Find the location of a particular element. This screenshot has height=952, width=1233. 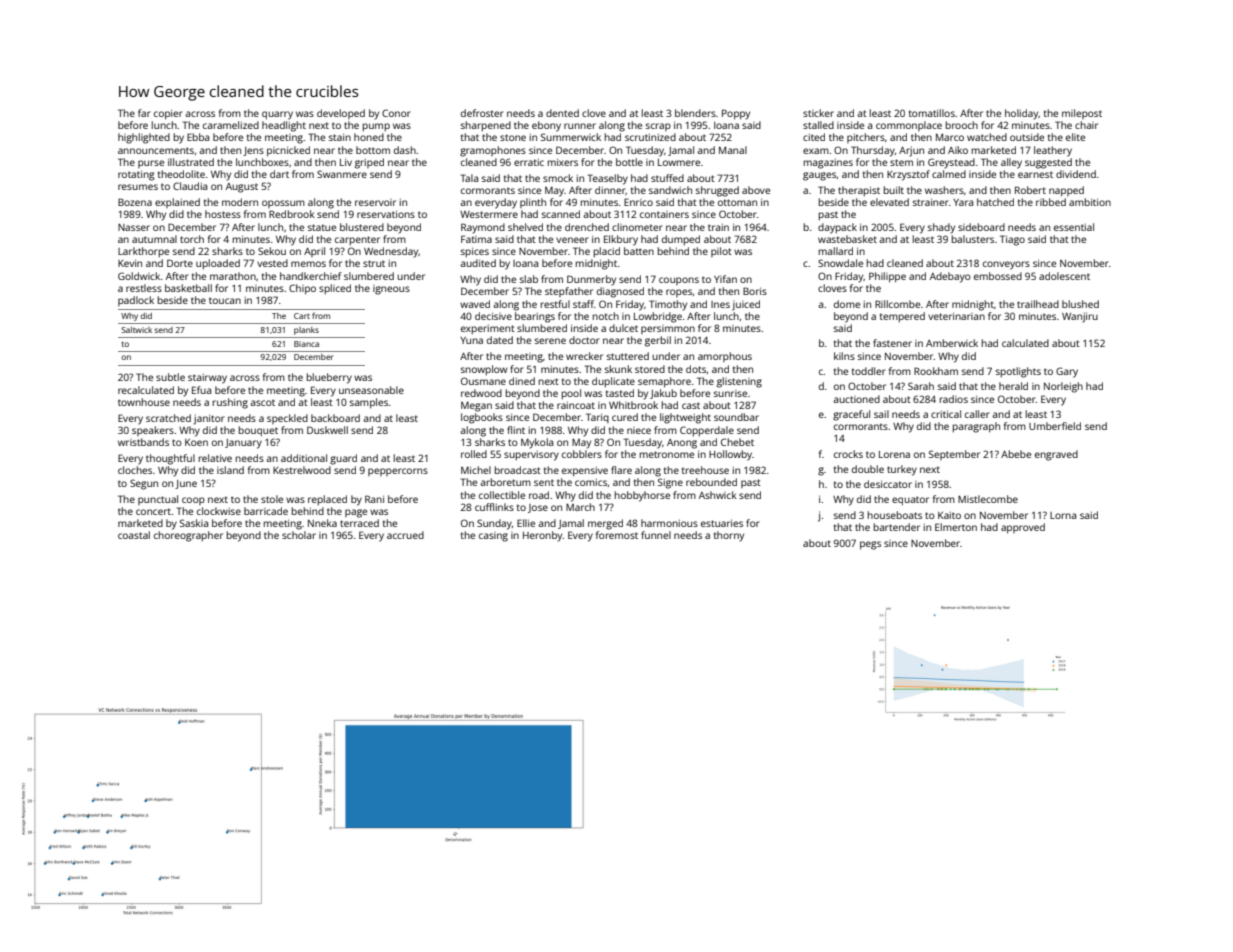

Lorena is located at coordinates (894, 454).
